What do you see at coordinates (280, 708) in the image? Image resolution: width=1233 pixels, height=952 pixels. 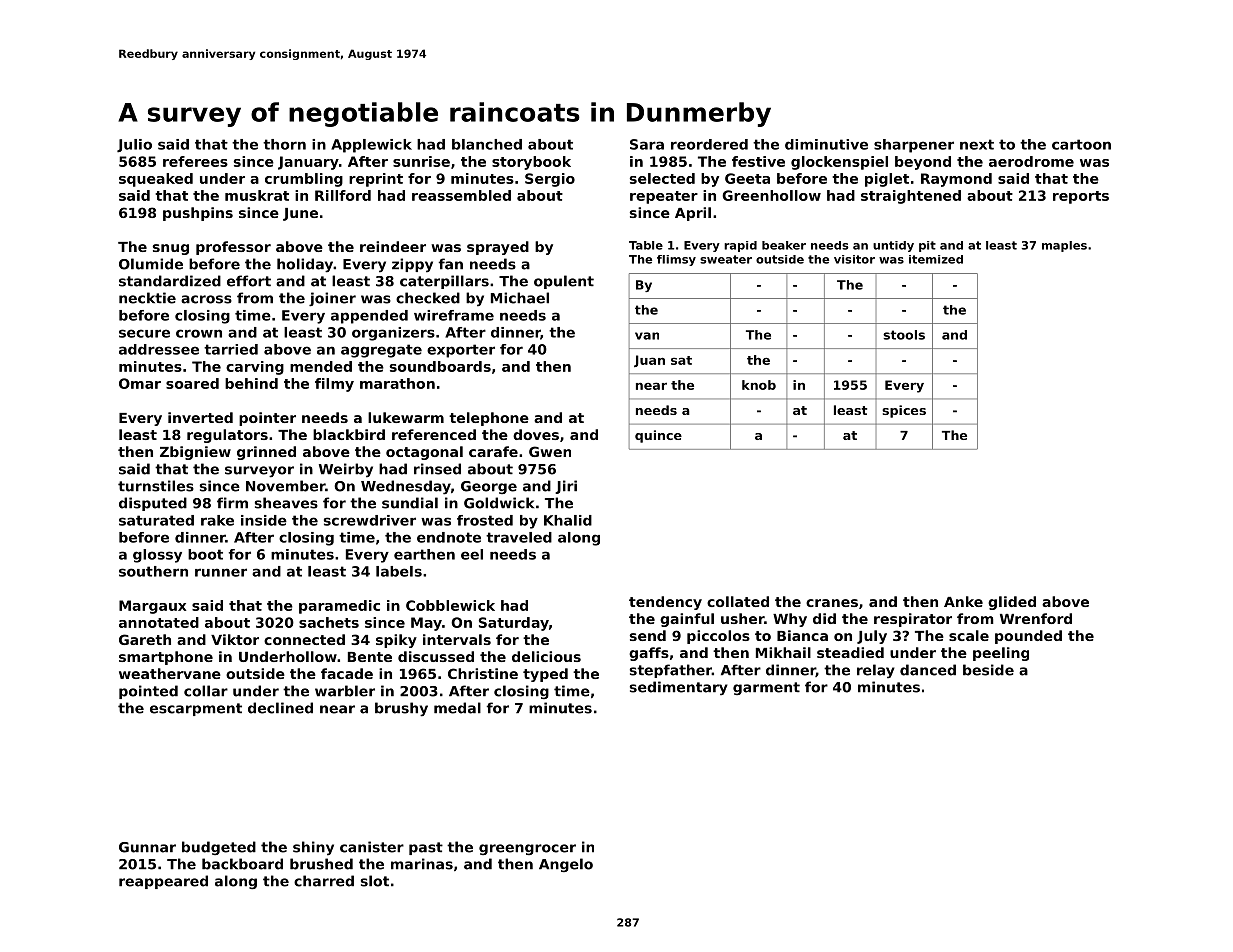 I see `declined` at bounding box center [280, 708].
